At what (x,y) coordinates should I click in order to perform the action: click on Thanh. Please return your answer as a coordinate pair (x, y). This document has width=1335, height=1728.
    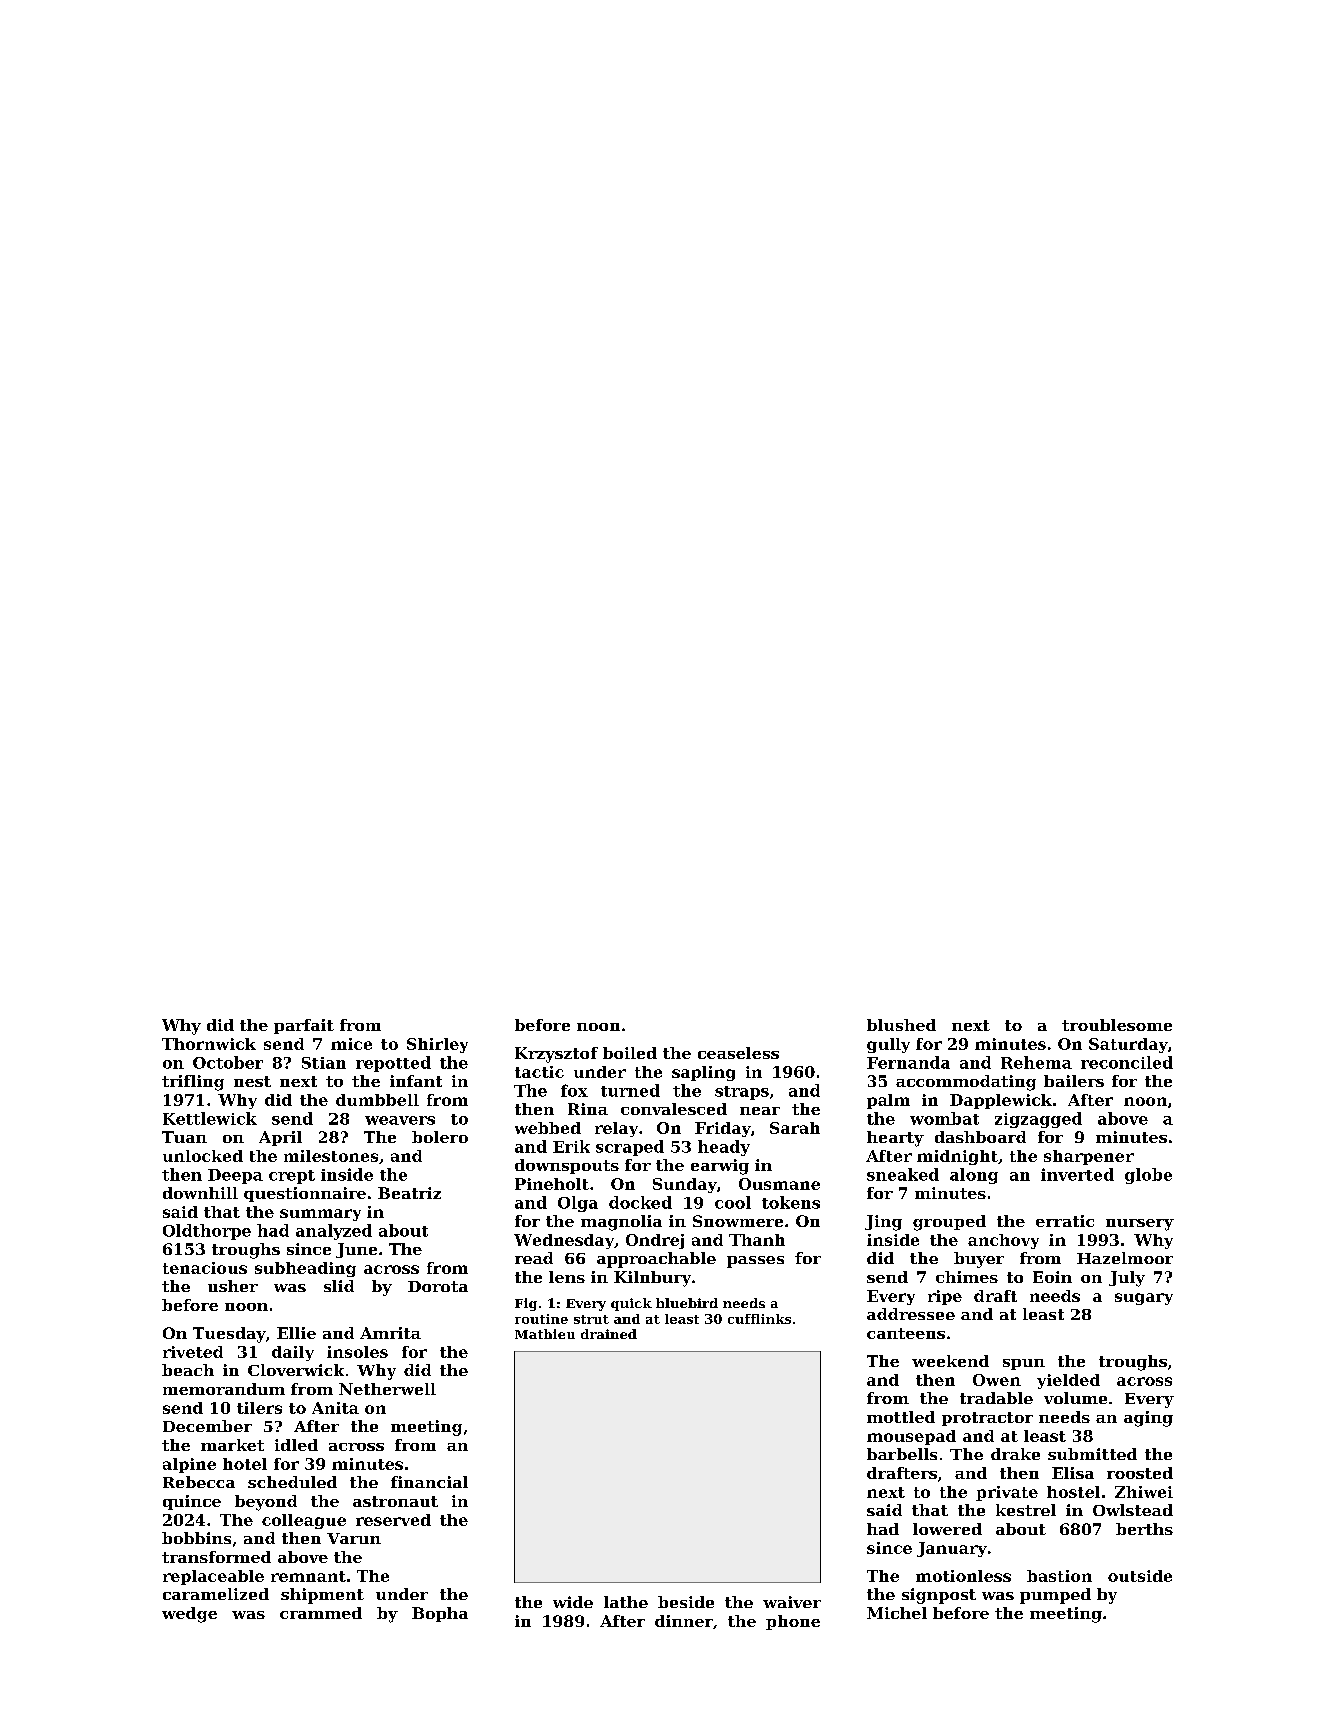
    Looking at the image, I should click on (757, 1240).
